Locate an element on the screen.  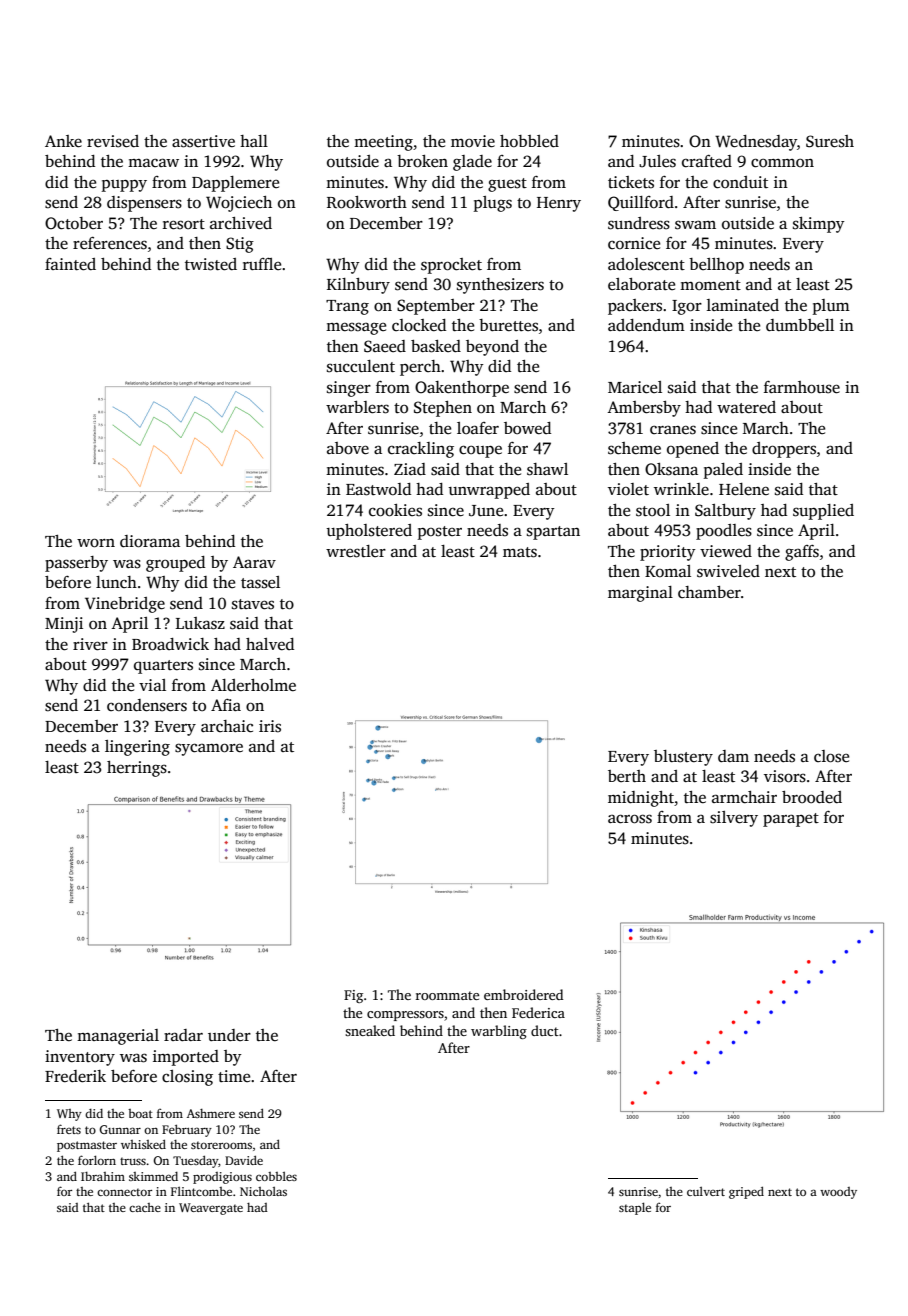
watered is located at coordinates (746, 407).
